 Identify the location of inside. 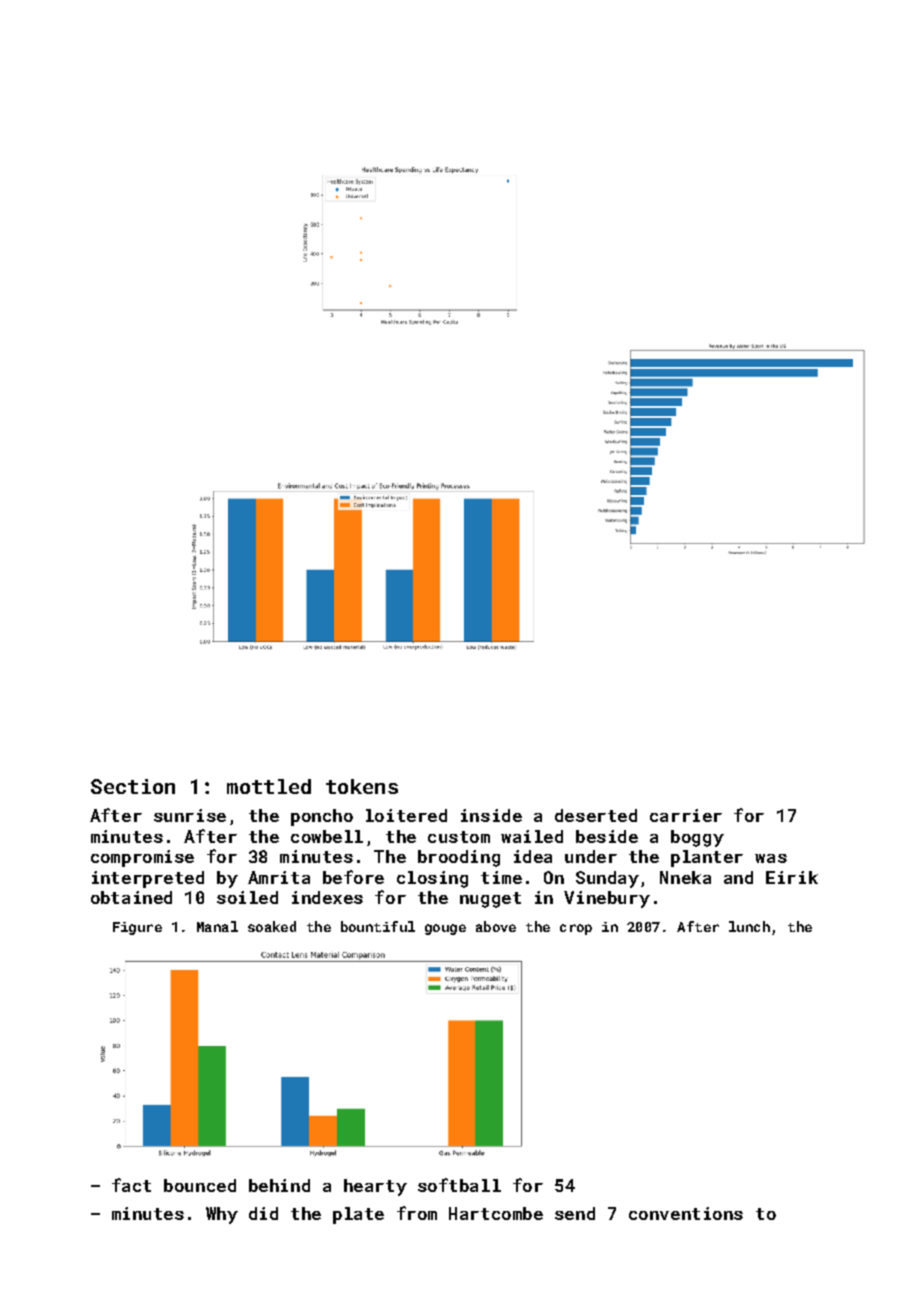
(491, 815).
